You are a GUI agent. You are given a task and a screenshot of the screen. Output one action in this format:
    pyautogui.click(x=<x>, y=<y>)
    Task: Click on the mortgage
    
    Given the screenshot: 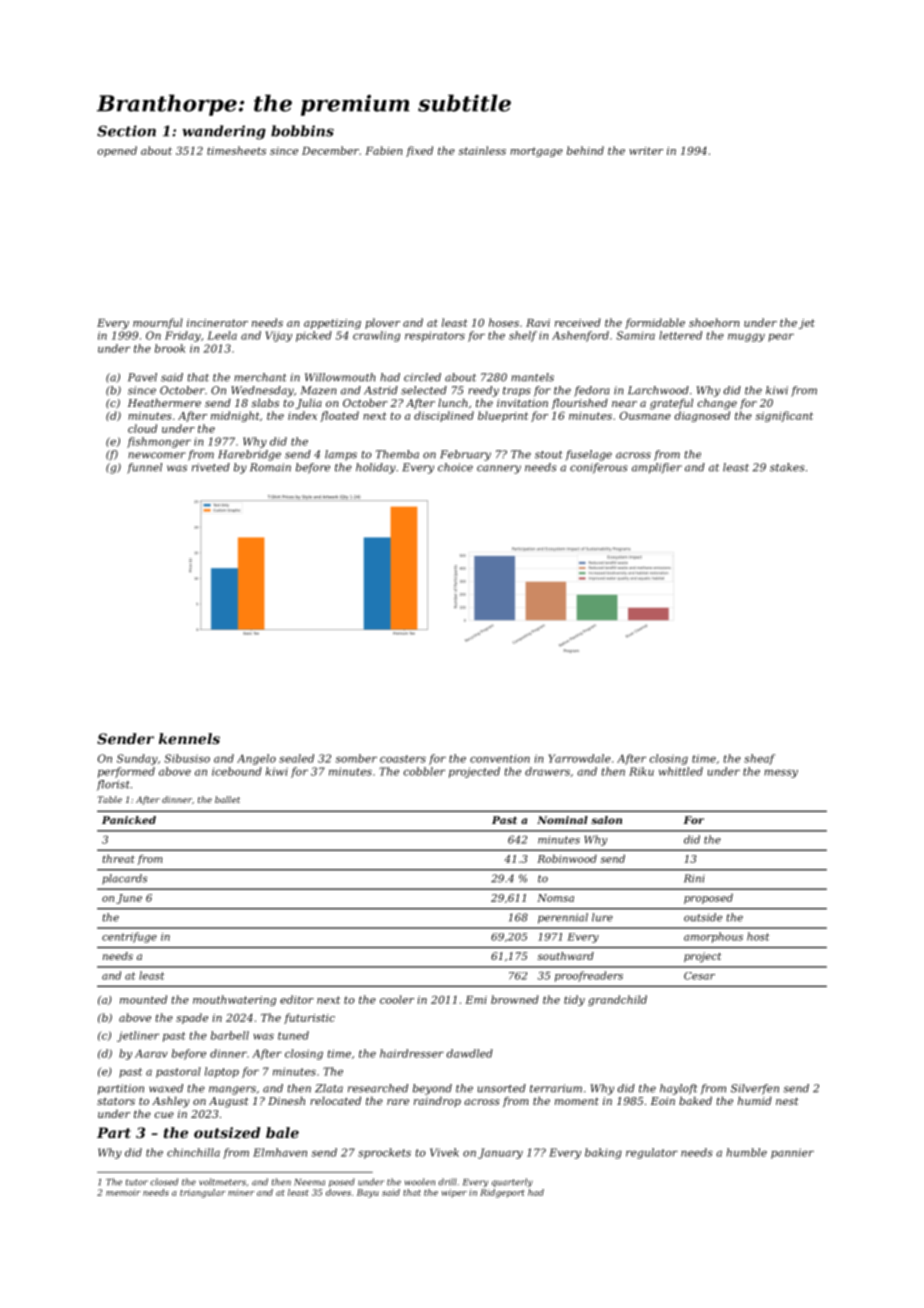 What is the action you would take?
    pyautogui.click(x=536, y=152)
